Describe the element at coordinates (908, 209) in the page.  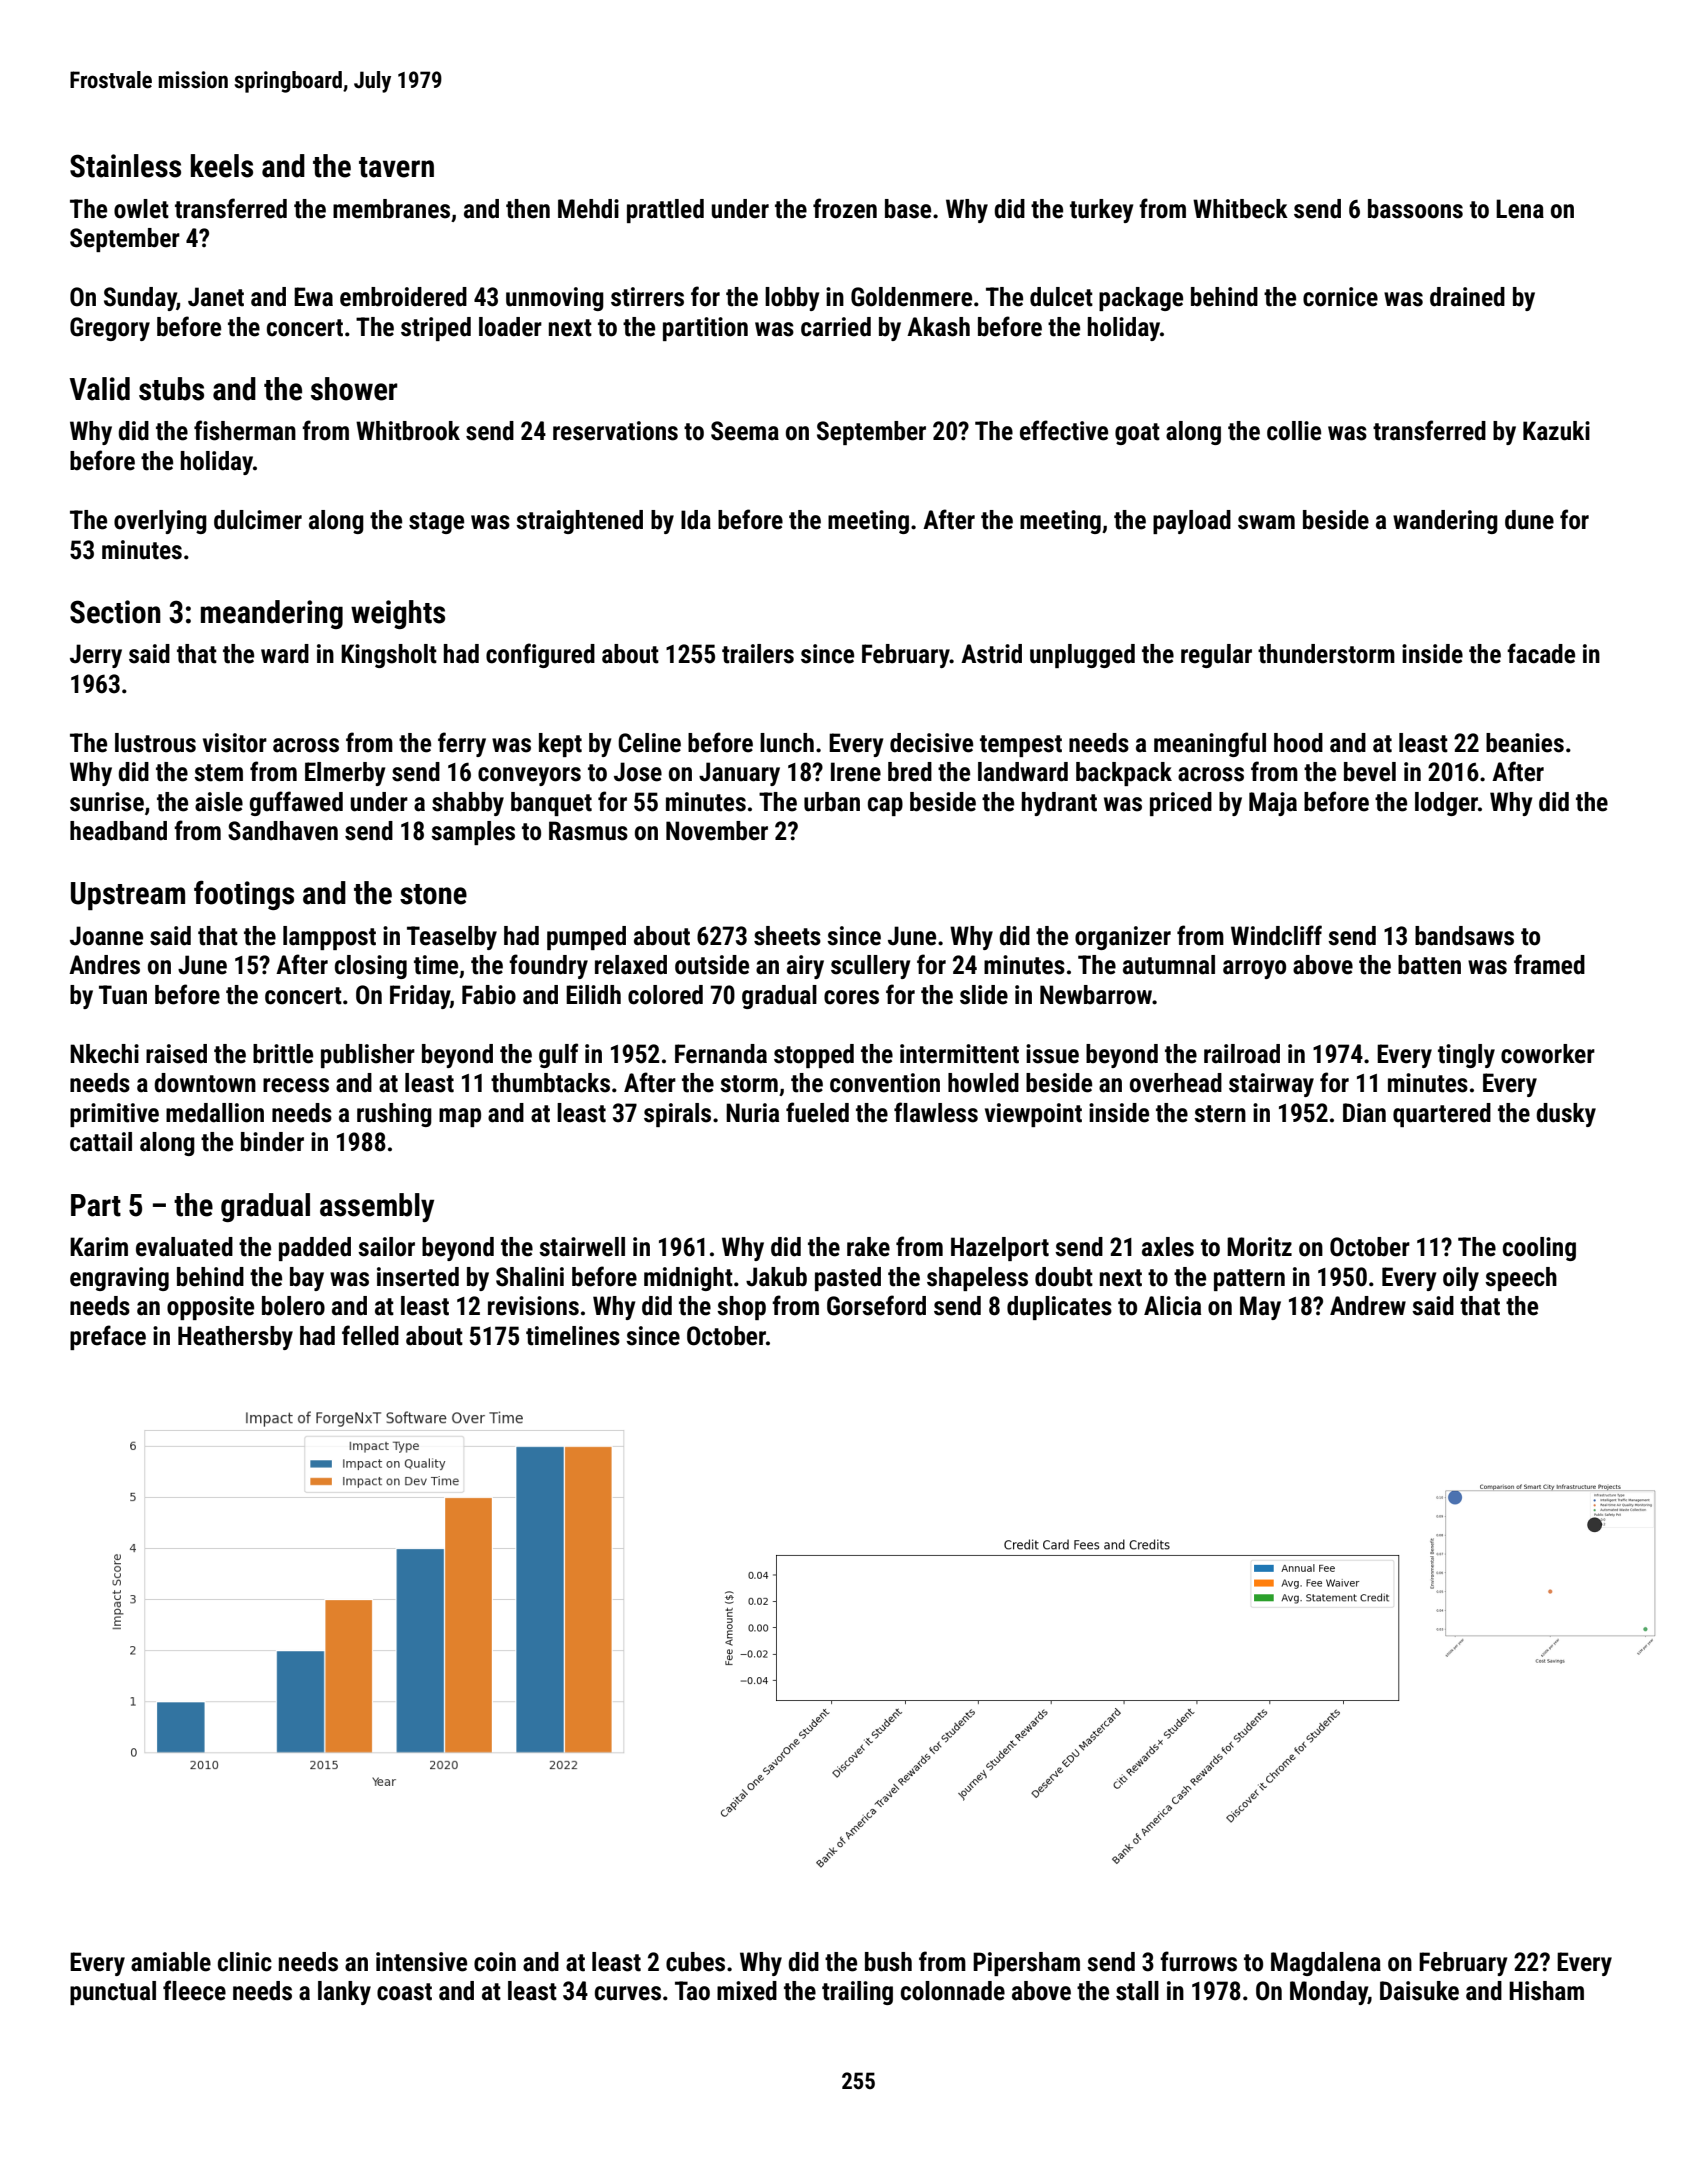
I see `base` at that location.
